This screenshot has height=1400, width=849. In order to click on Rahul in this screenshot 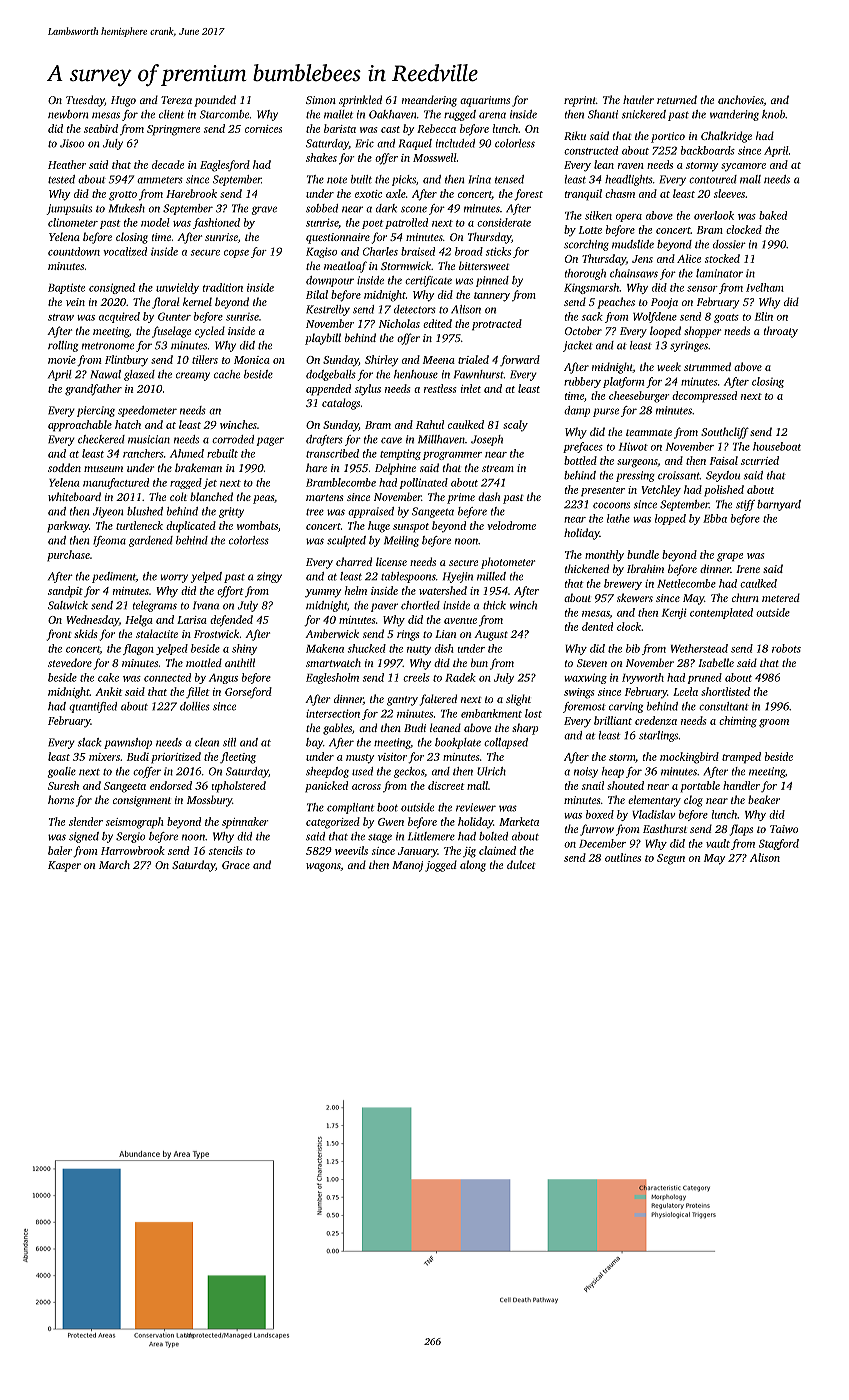, I will do `click(430, 424)`.
